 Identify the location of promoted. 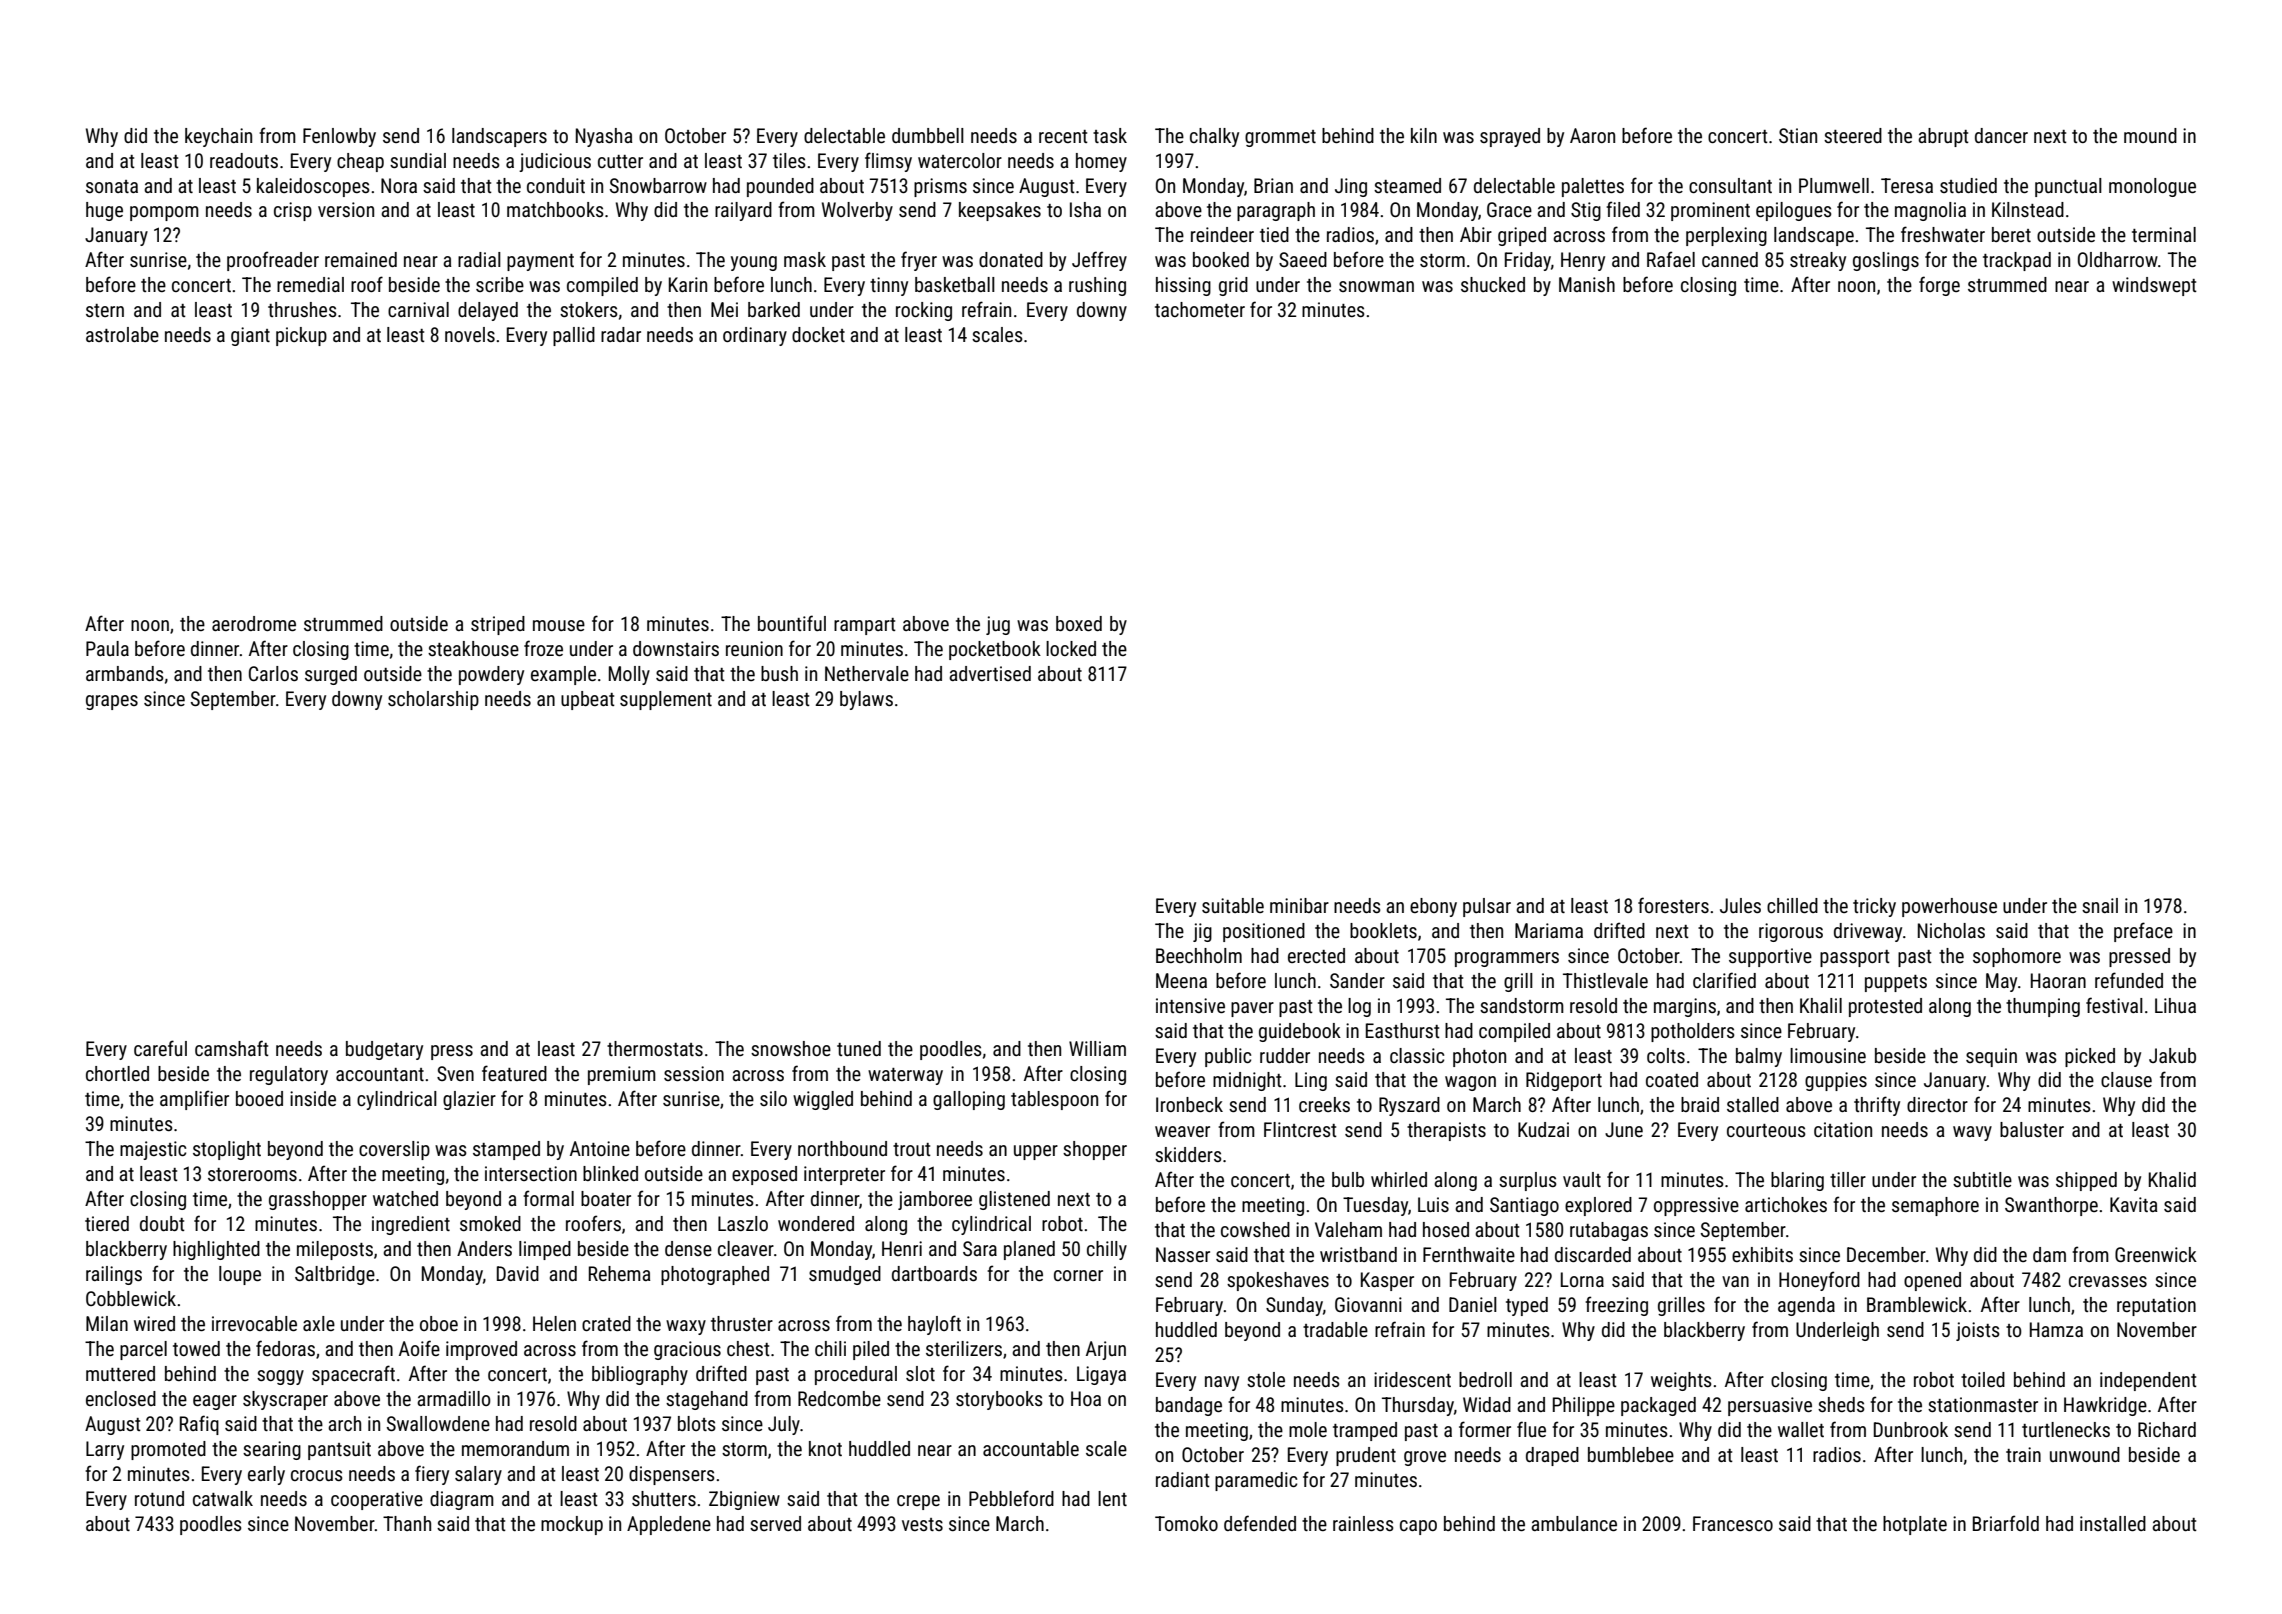
(168, 1450).
